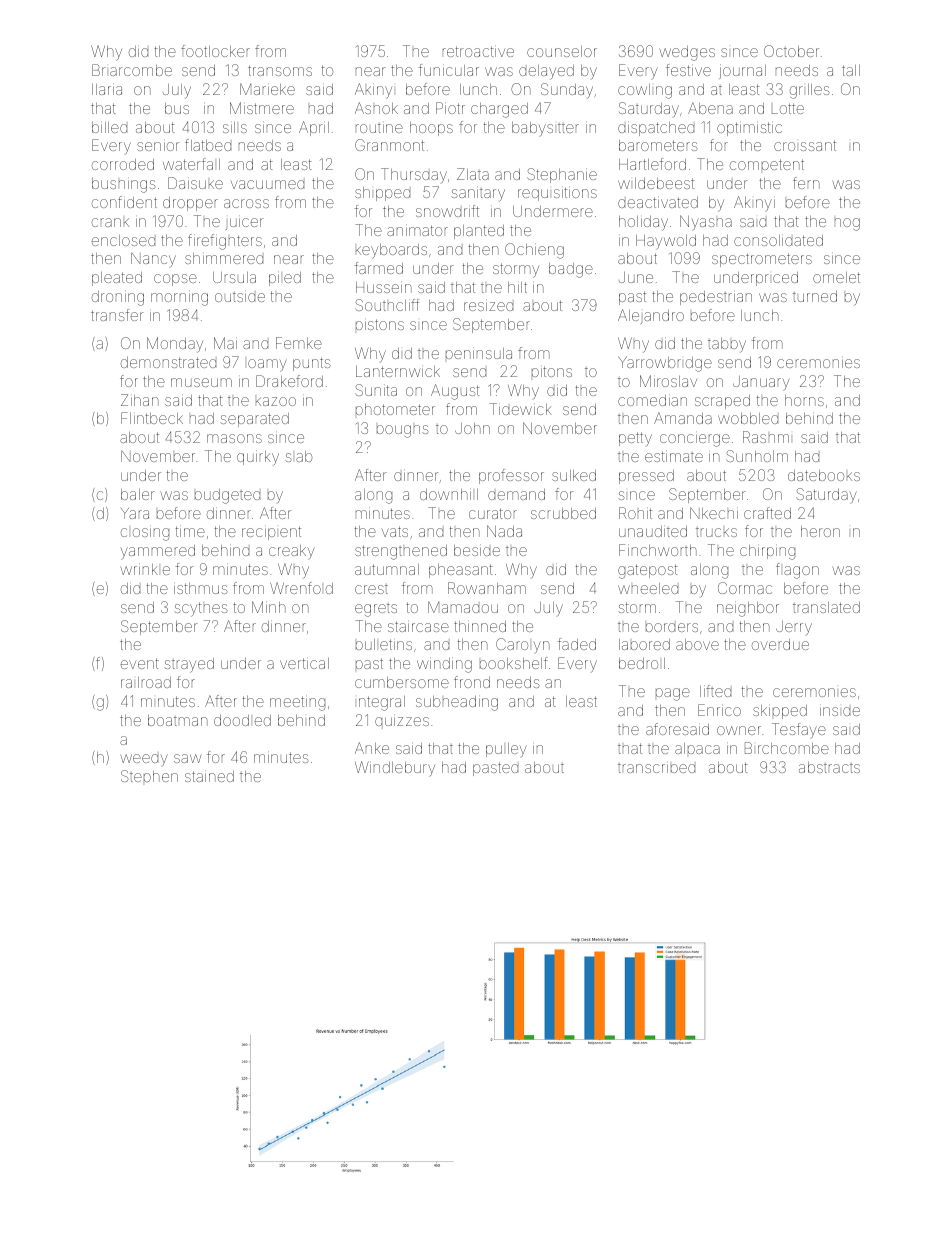 This image has width=952, height=1233. I want to click on budgeted, so click(227, 496).
